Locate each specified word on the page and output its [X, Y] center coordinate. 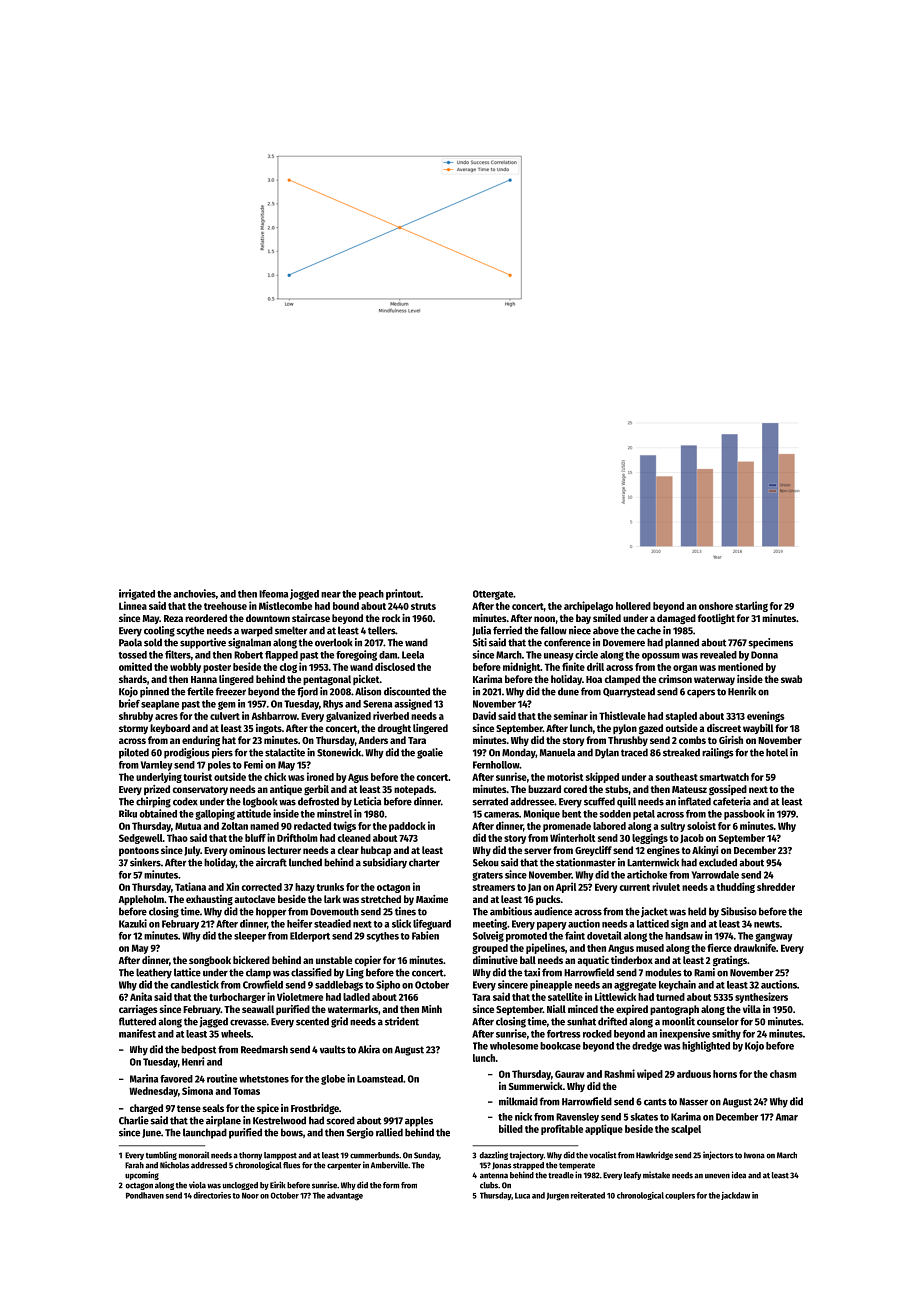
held [697, 911]
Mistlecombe [285, 605]
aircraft [271, 862]
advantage [345, 1196]
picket [366, 680]
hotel [777, 752]
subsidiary [385, 863]
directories [212, 1195]
